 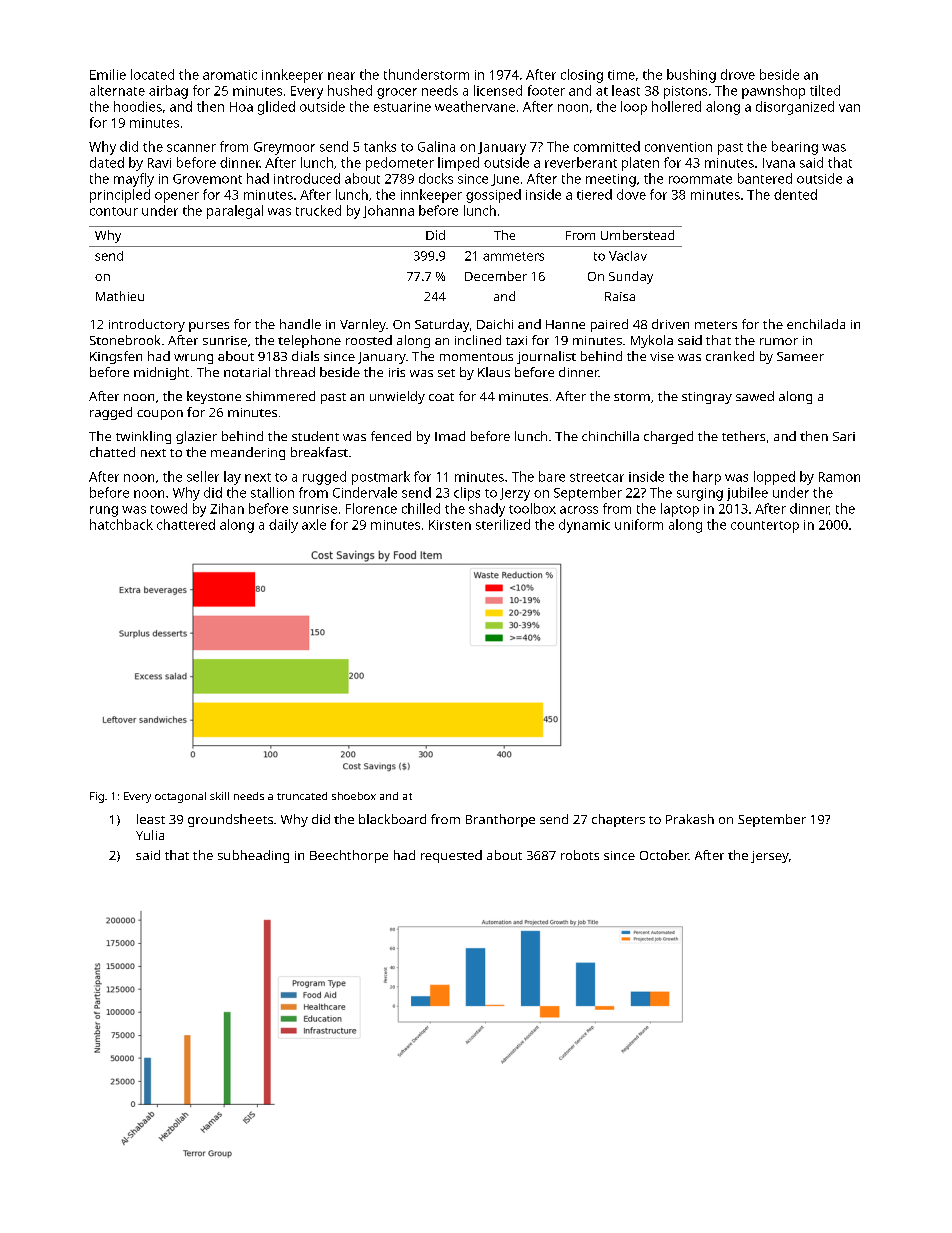 I want to click on Zihan, so click(x=227, y=508).
